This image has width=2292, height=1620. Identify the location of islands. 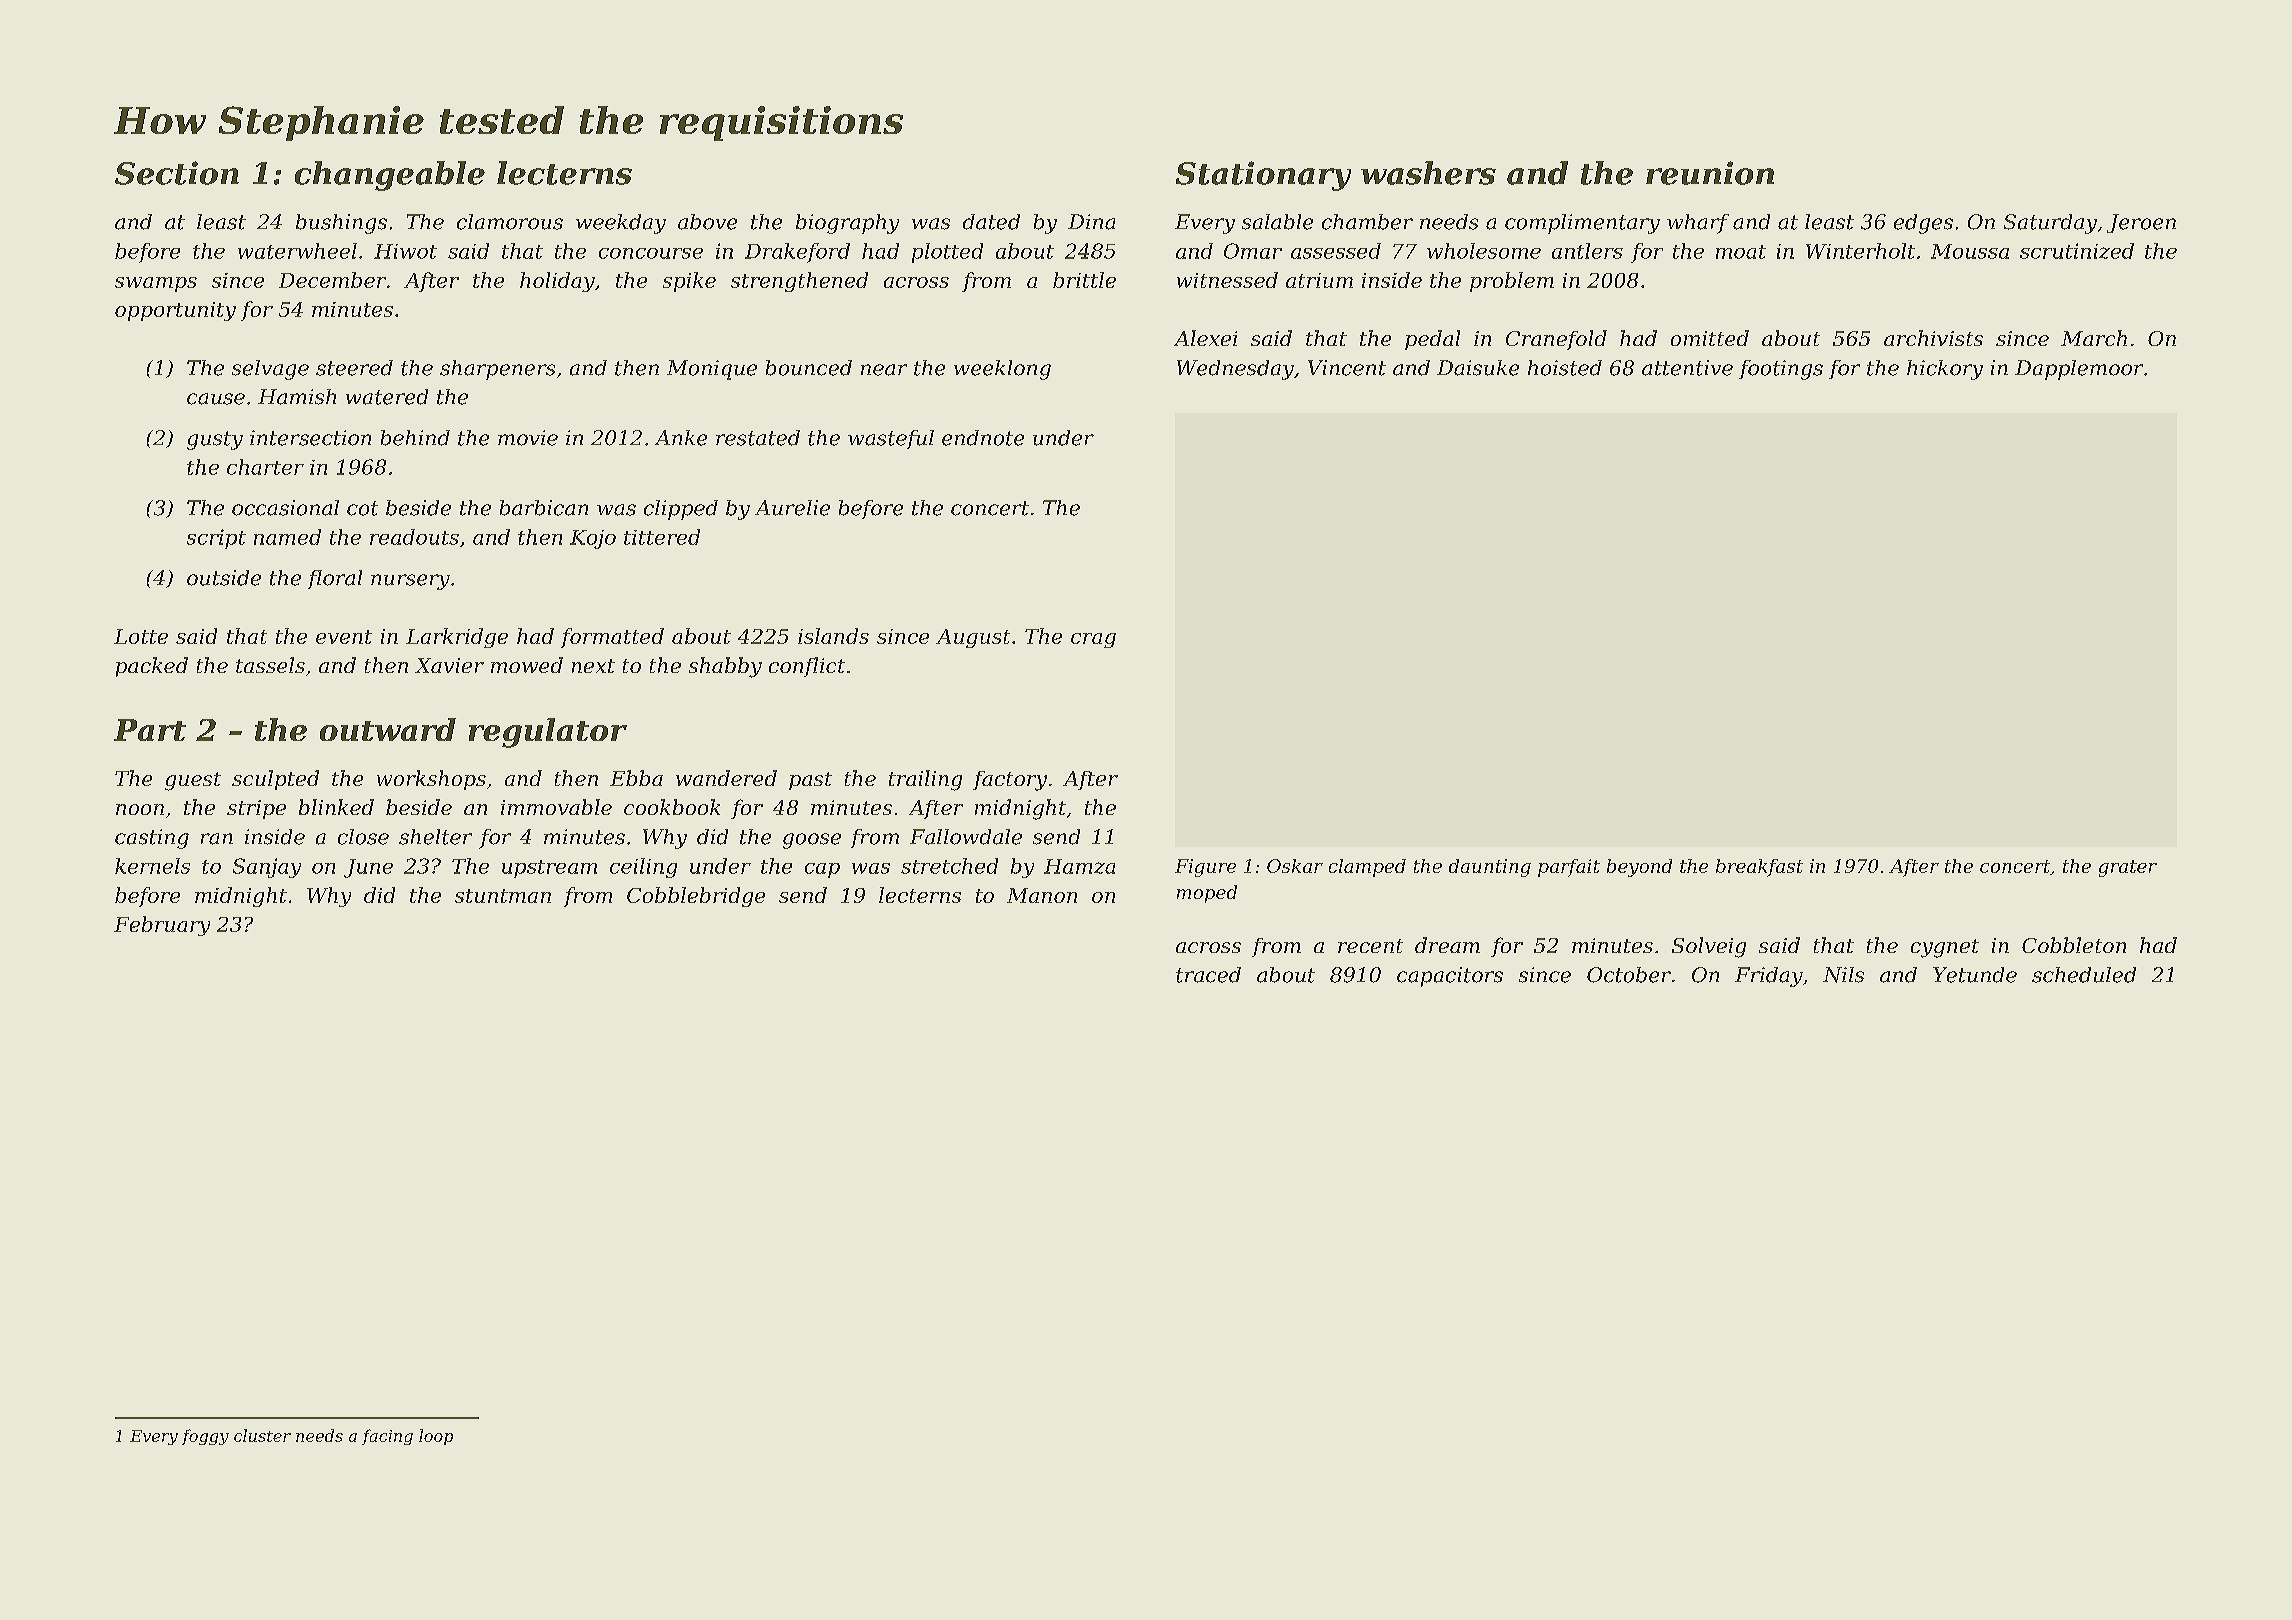
(833, 636).
